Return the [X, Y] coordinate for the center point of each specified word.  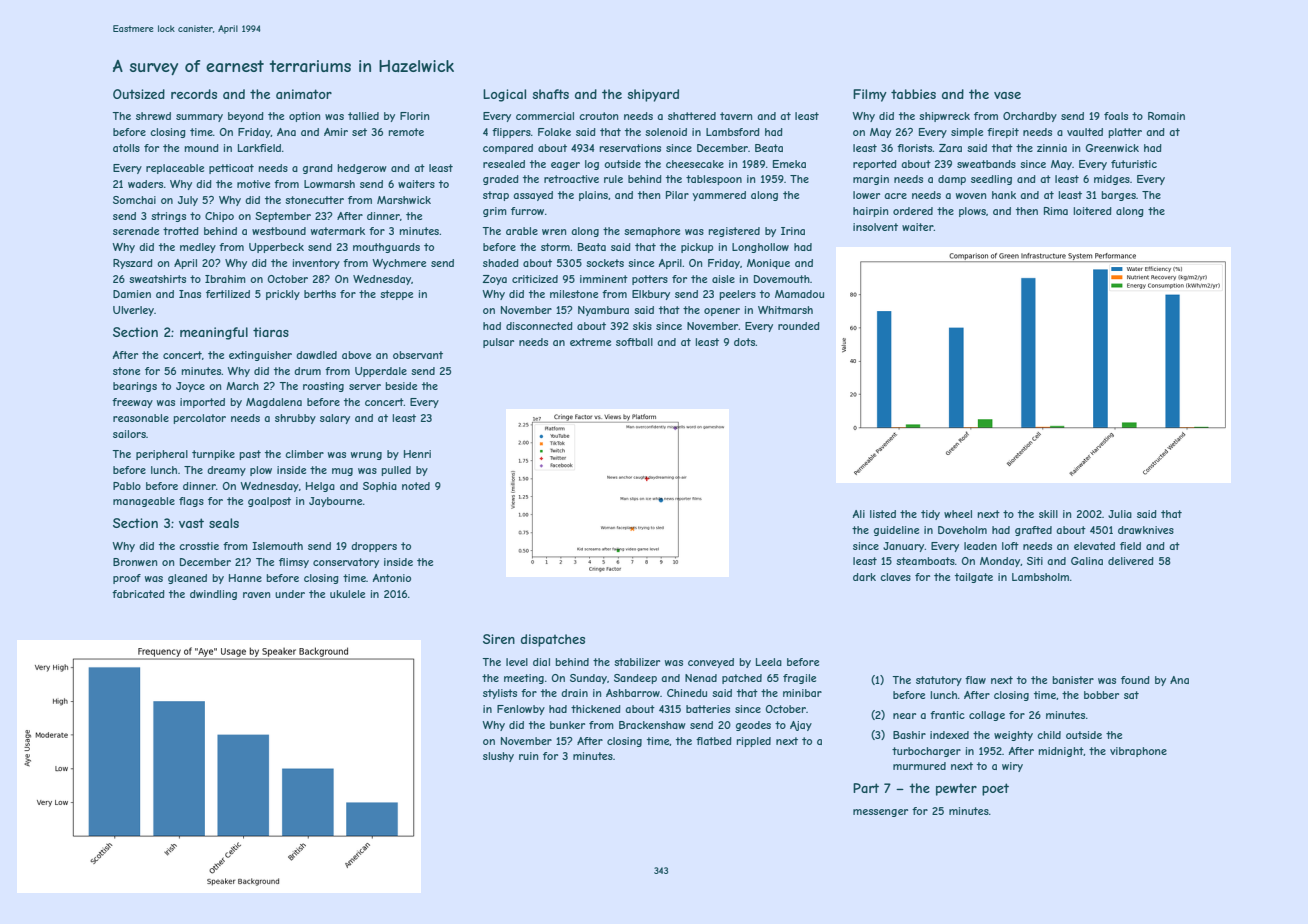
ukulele [347, 594]
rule [613, 179]
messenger [880, 813]
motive [253, 184]
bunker [567, 725]
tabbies [913, 94]
